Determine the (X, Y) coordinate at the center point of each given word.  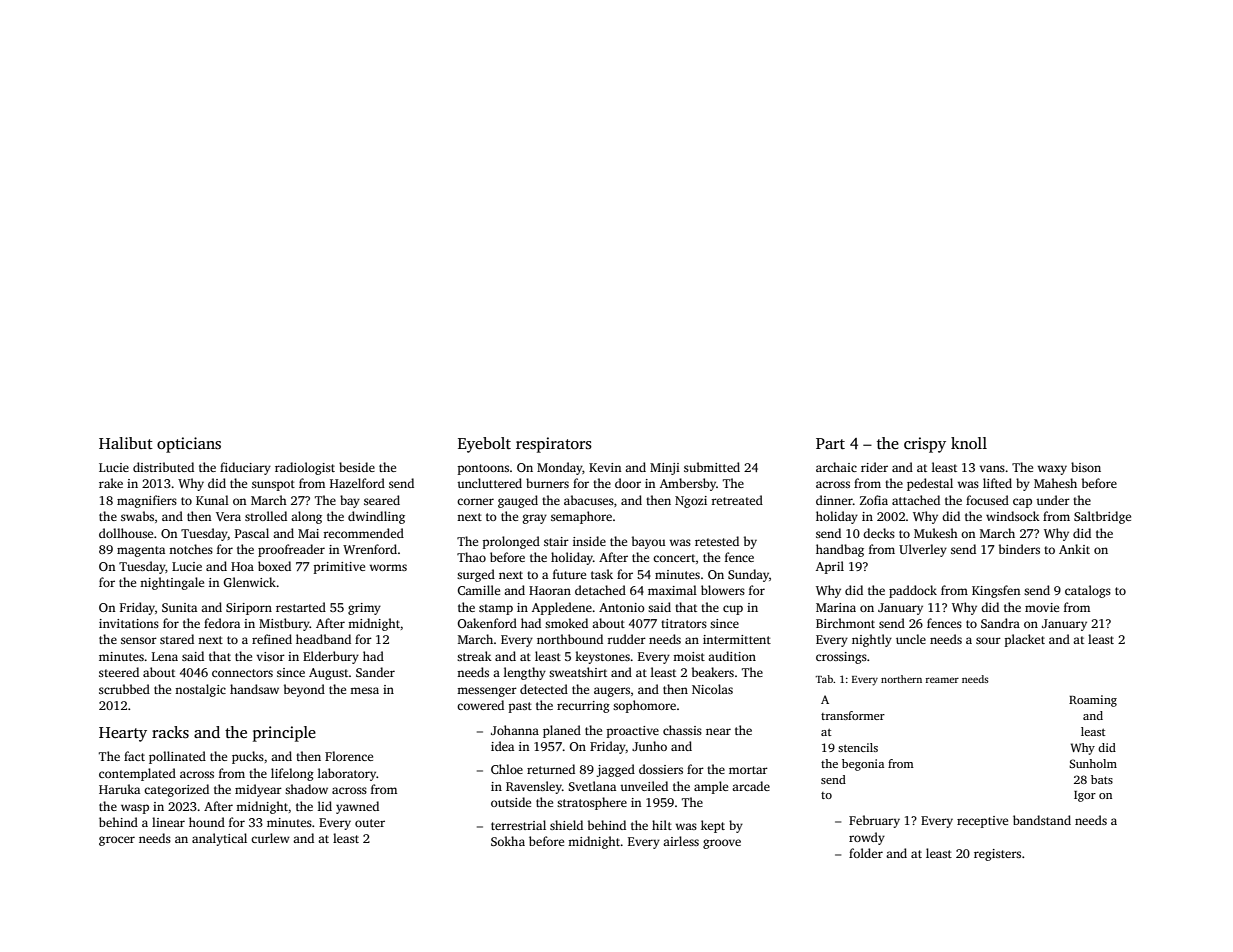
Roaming (1093, 701)
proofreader (291, 550)
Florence (349, 756)
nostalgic (200, 690)
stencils (858, 747)
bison (1086, 467)
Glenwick (249, 582)
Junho (649, 746)
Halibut (126, 443)
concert (674, 558)
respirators (554, 445)
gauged (518, 501)
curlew (270, 838)
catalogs (1088, 591)
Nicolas (712, 689)
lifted (997, 483)
